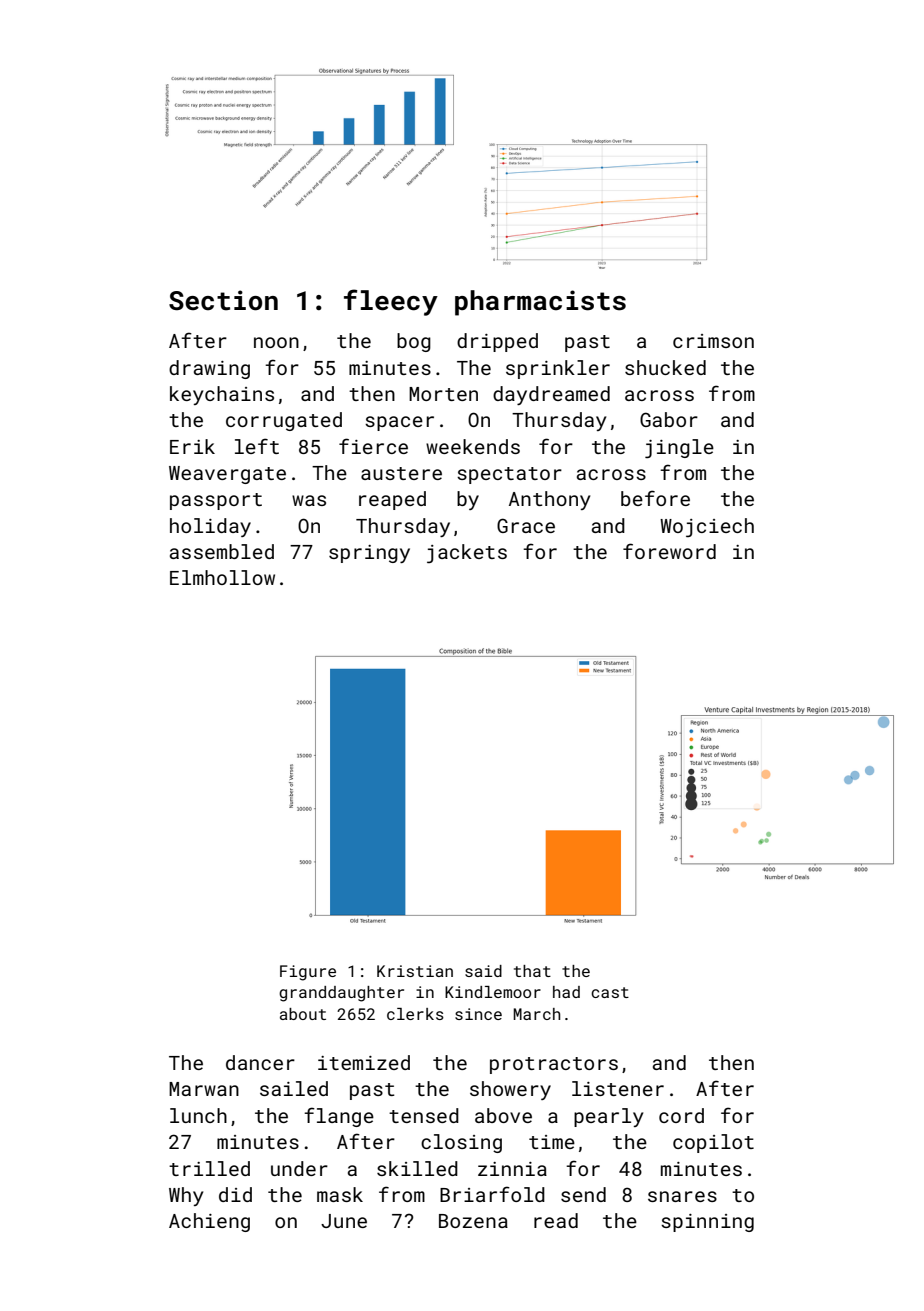  What do you see at coordinates (556, 1220) in the screenshot?
I see `read` at bounding box center [556, 1220].
